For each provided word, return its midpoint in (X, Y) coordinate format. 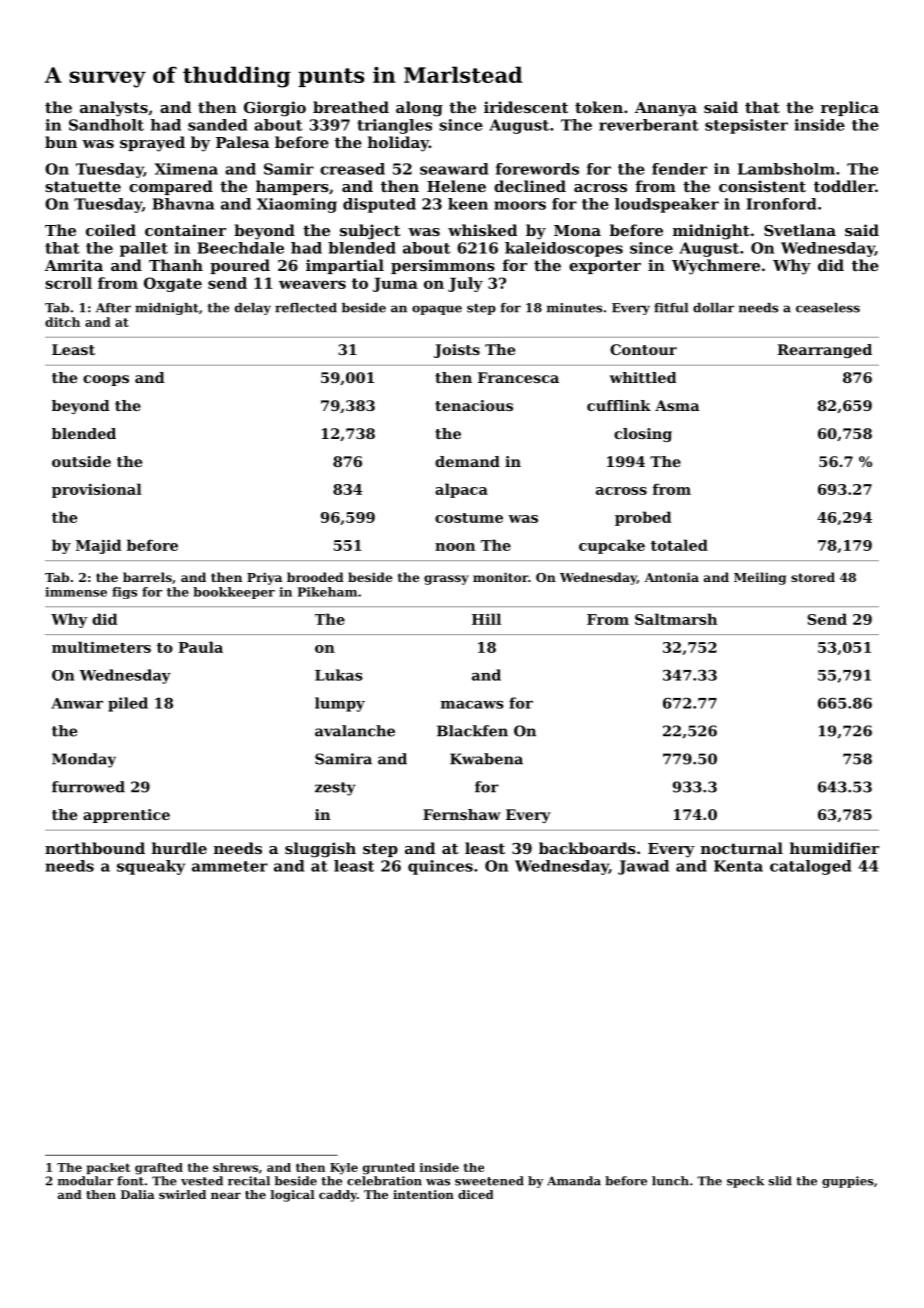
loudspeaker (667, 205)
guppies (848, 1182)
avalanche (355, 731)
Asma (677, 405)
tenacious (474, 405)
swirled (182, 1194)
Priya (264, 578)
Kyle (344, 1169)
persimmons (443, 266)
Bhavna (183, 204)
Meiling (760, 578)
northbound (95, 848)
